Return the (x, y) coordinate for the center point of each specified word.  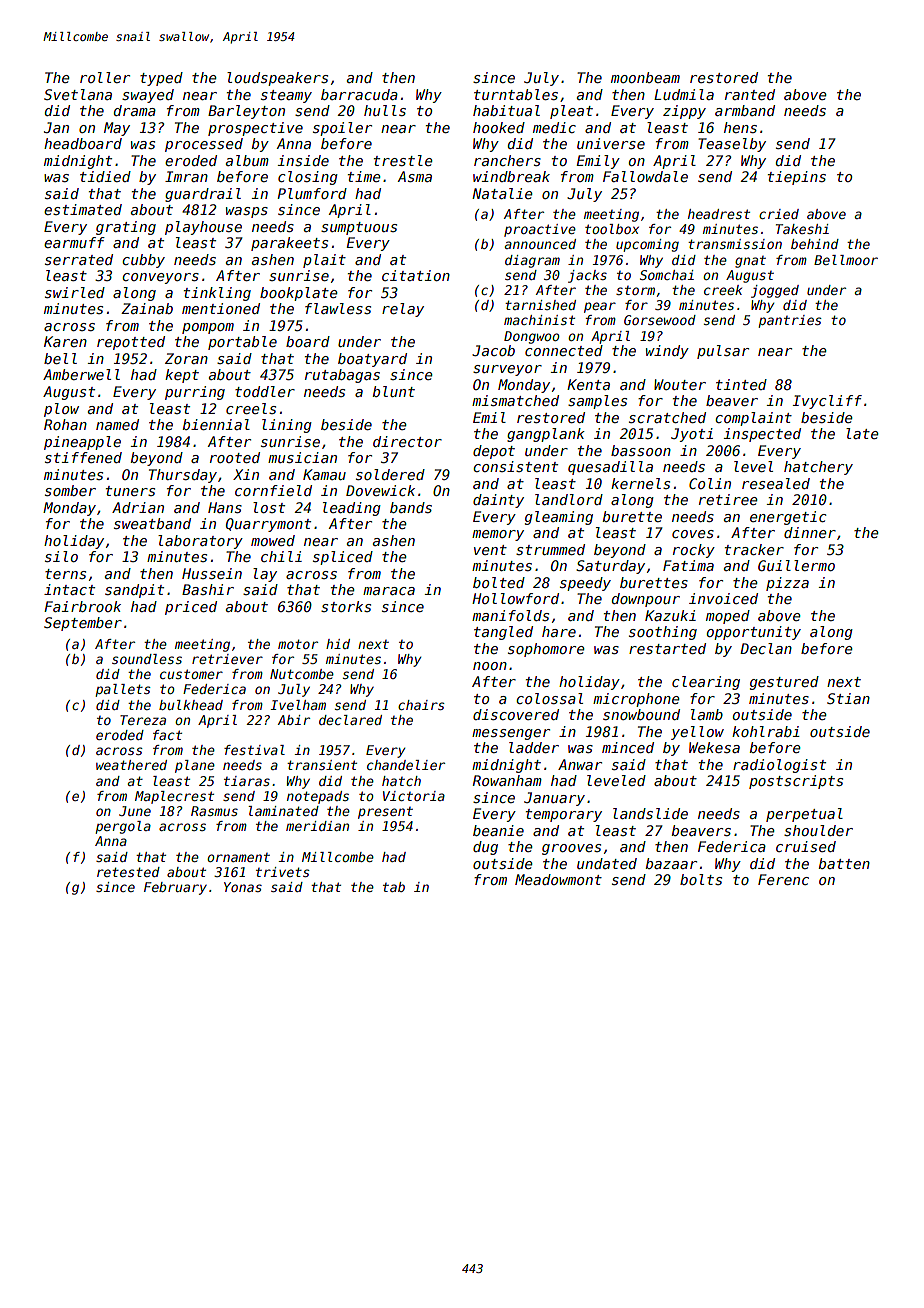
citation (416, 275)
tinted (741, 384)
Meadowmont (558, 879)
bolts (701, 879)
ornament (238, 857)
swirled (75, 292)
